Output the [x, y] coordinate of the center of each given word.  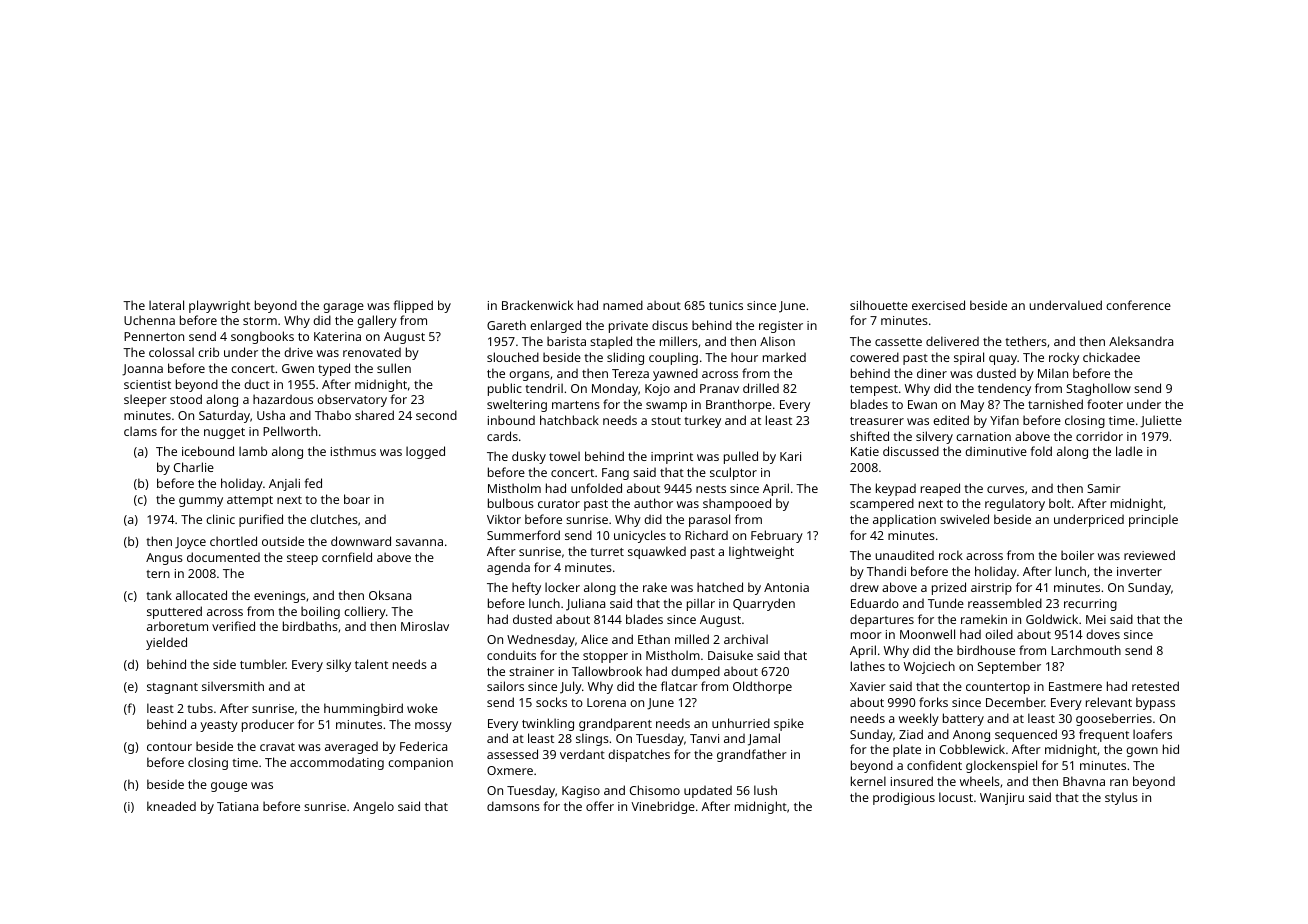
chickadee [1111, 357]
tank [159, 595]
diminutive [996, 451]
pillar [701, 604]
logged [425, 452]
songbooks [262, 337]
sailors [505, 686]
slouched [513, 357]
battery [963, 719]
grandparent [615, 724]
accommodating [337, 763]
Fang [615, 474]
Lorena [606, 702]
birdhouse [986, 650]
